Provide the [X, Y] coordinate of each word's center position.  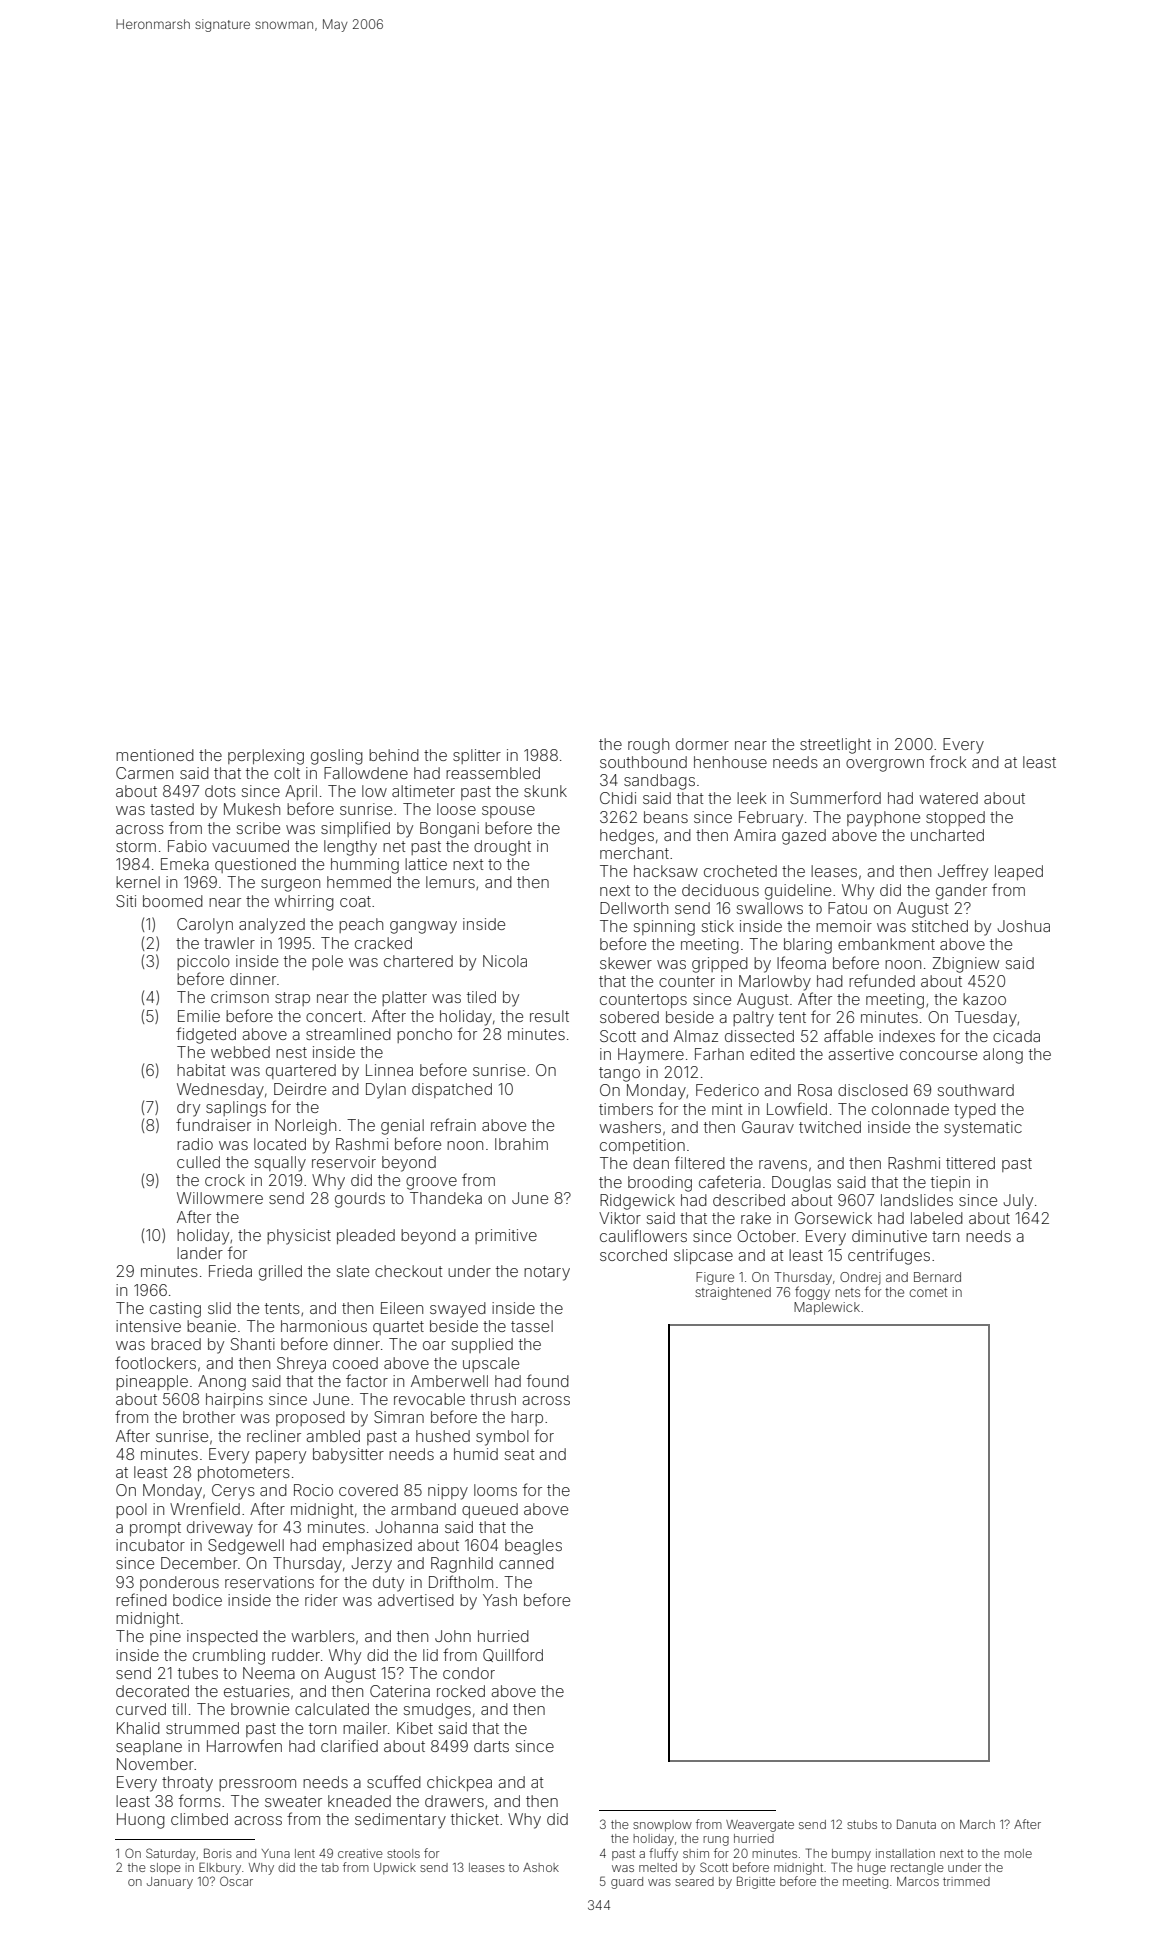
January [170, 1883]
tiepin [950, 1183]
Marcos [918, 1881]
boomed [173, 901]
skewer [626, 963]
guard [627, 1883]
